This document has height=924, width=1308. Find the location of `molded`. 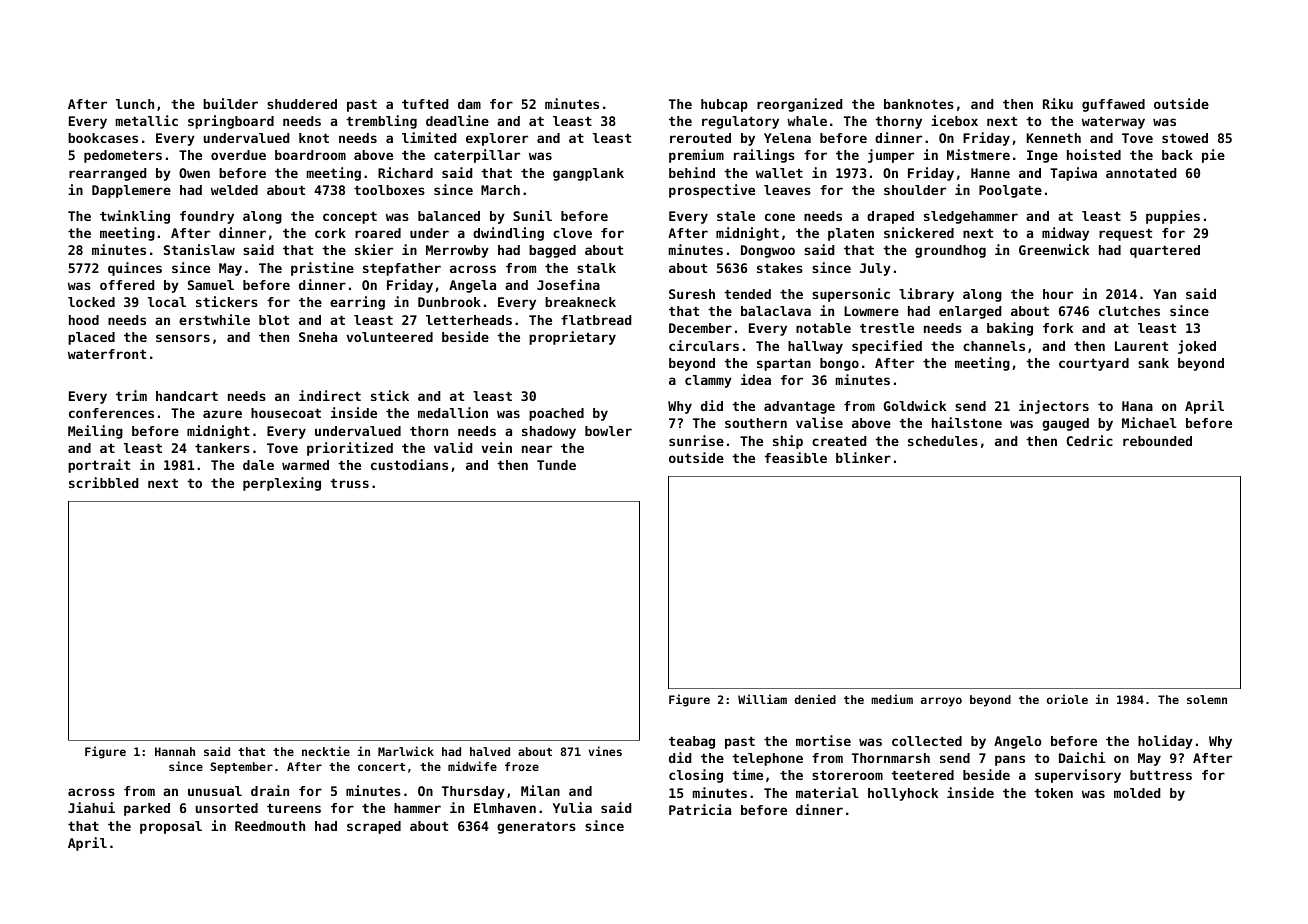

molded is located at coordinates (1137, 793).
